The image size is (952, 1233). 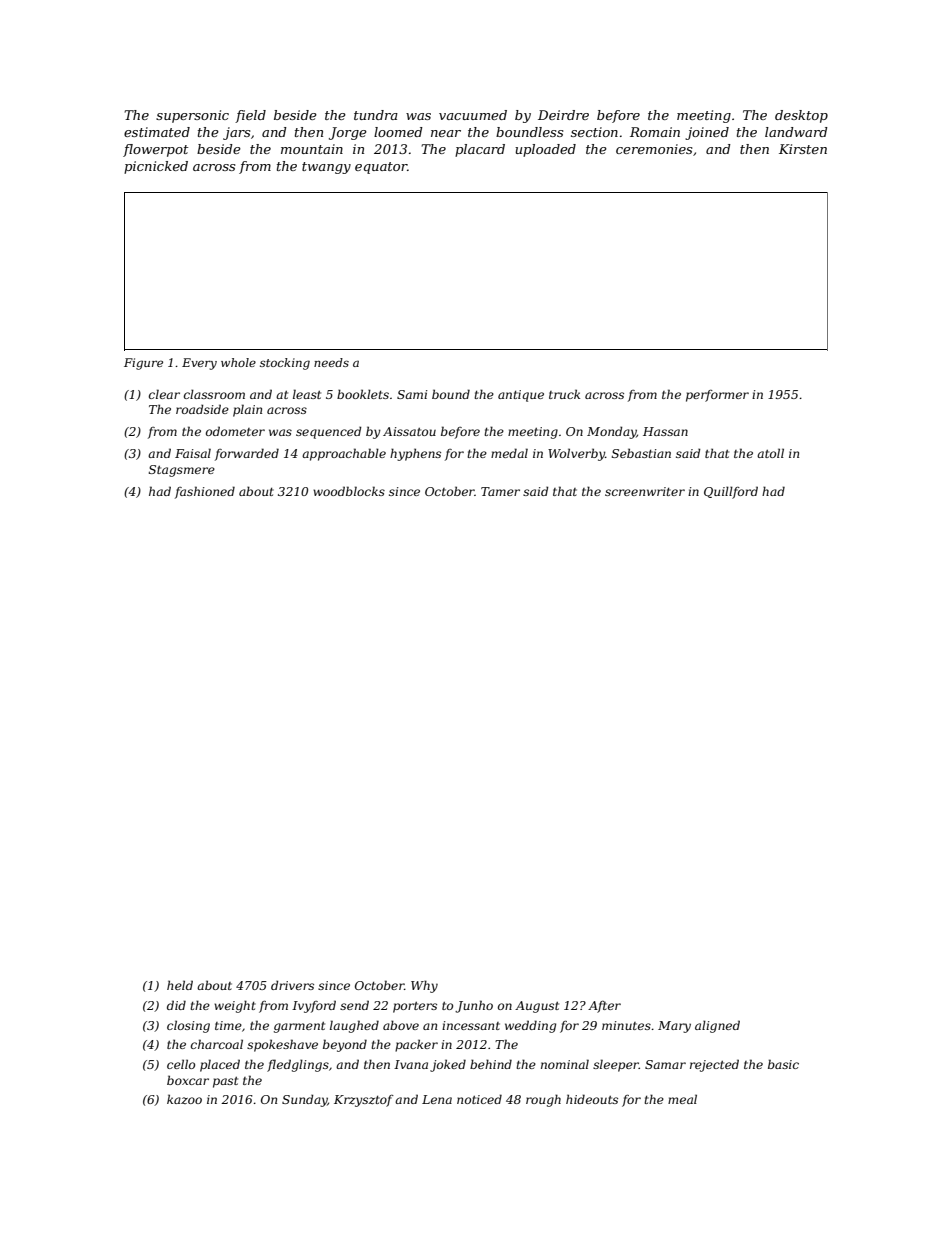 I want to click on vacuumed, so click(x=473, y=115).
